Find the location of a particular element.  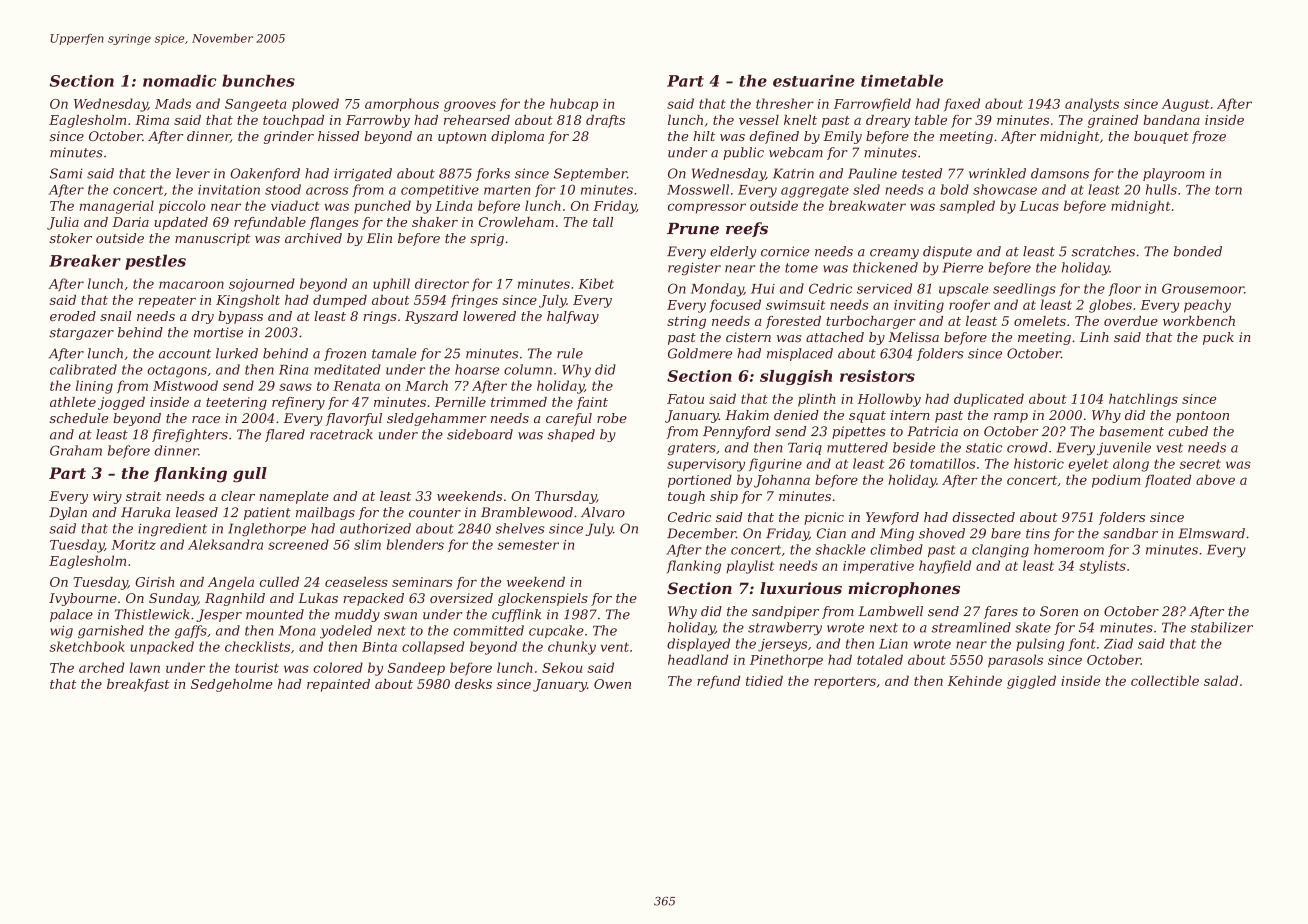

podium is located at coordinates (1116, 481).
